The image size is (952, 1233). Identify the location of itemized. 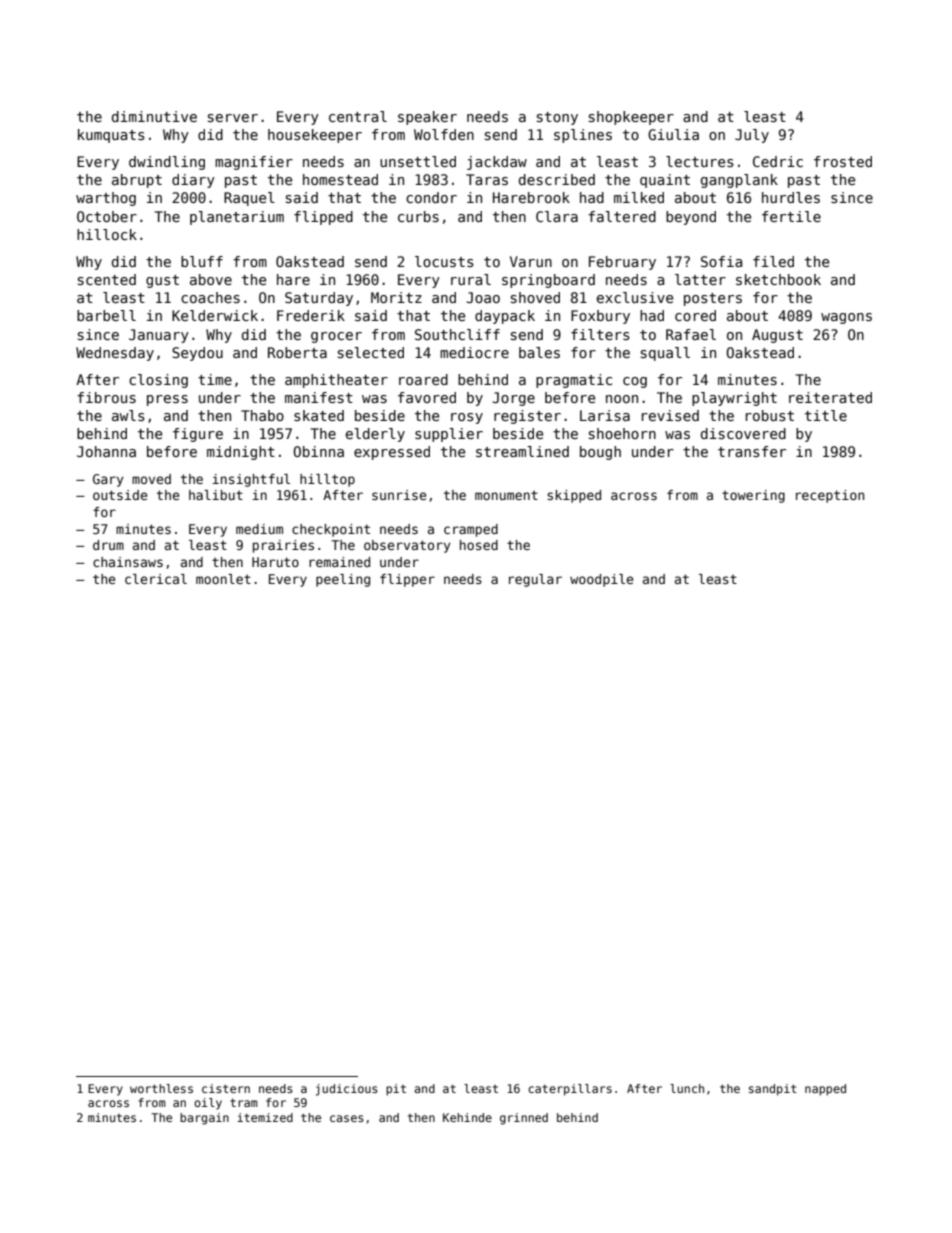
(265, 1117).
